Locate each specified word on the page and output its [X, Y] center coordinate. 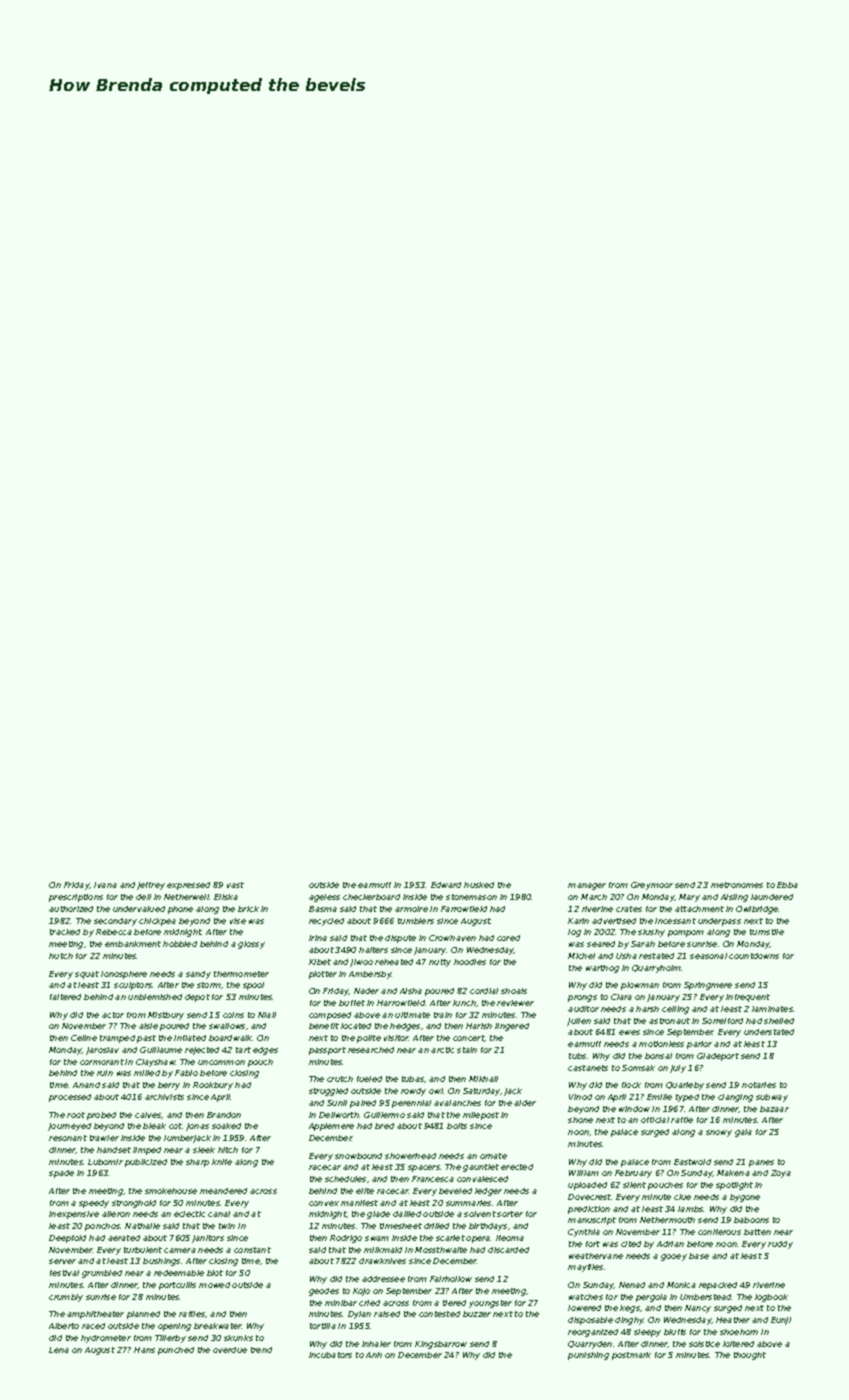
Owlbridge [757, 910]
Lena [59, 1350]
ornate [493, 1156]
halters [373, 950]
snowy [719, 1133]
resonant [68, 1138]
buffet [352, 1003]
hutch [61, 956]
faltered [65, 997]
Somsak [638, 1068]
